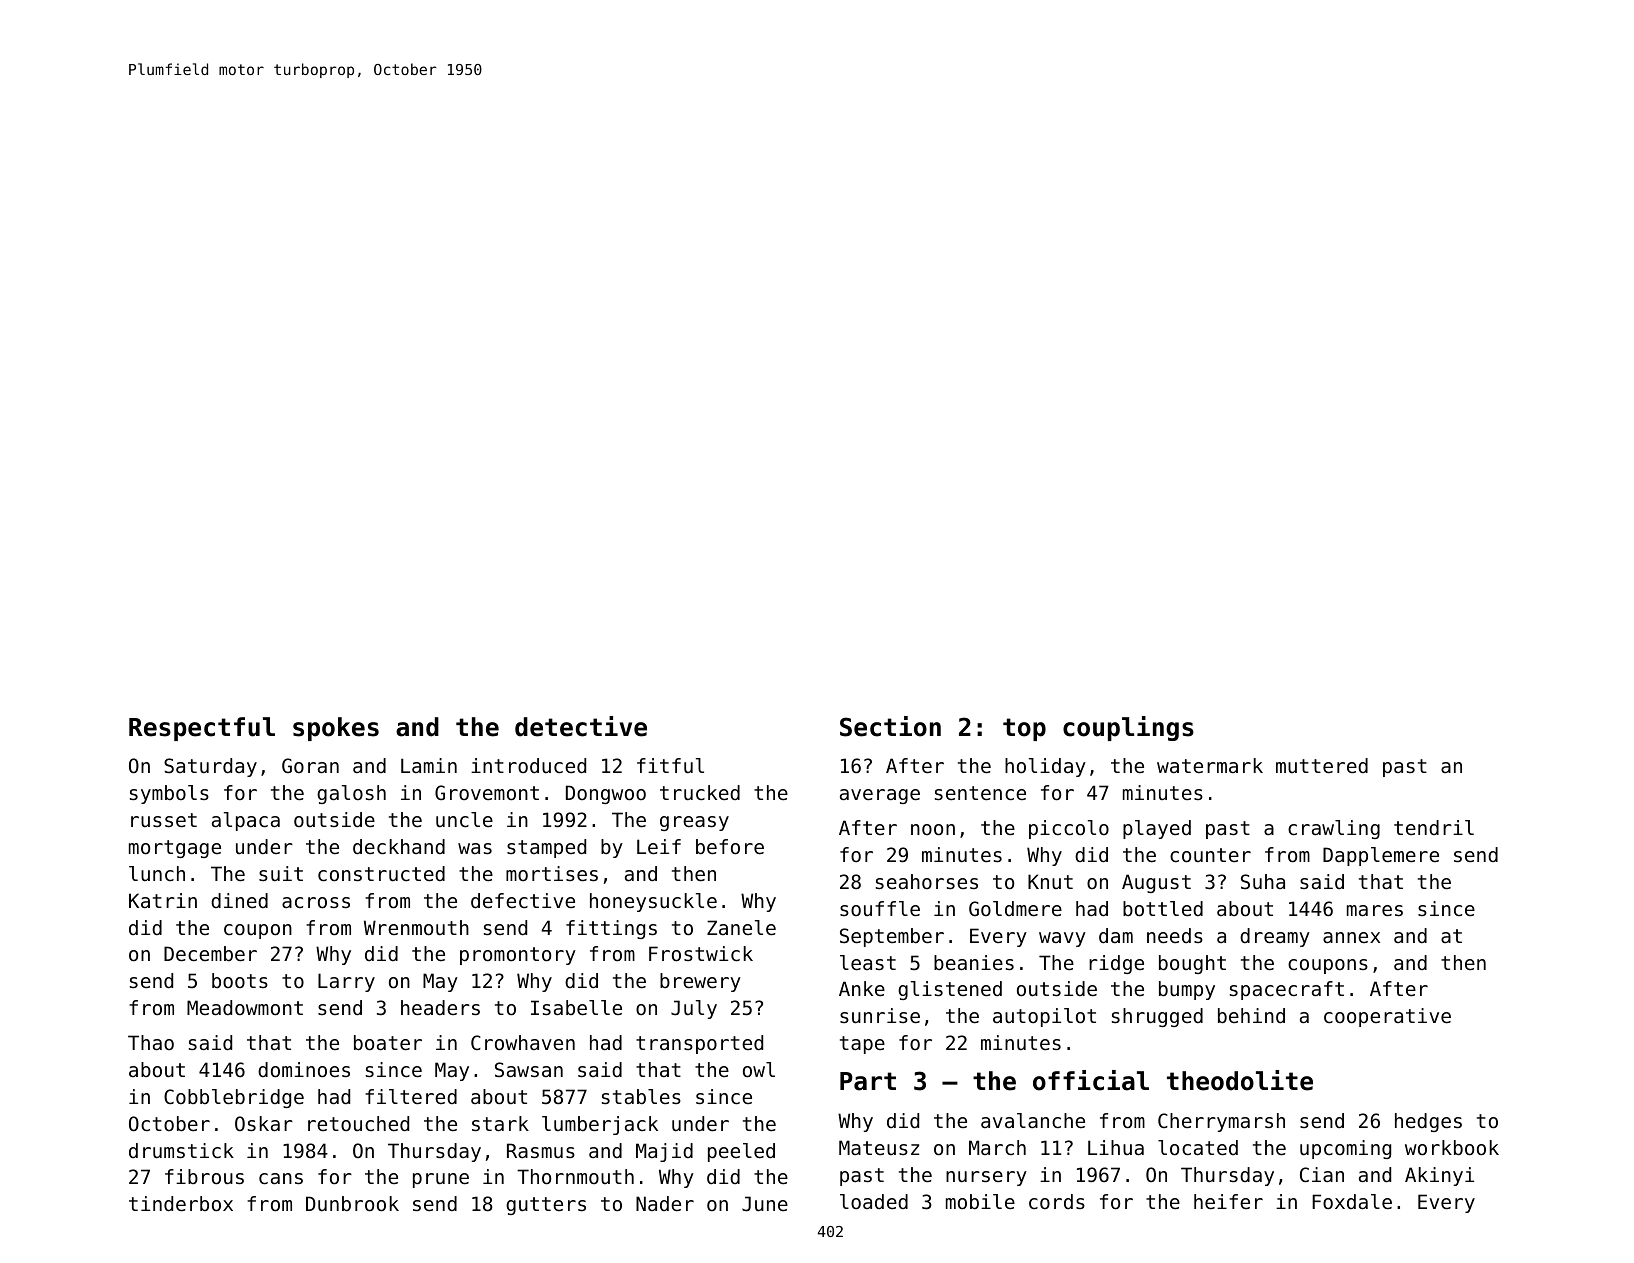 This screenshot has height=1263, width=1634. What do you see at coordinates (862, 1045) in the screenshot?
I see `tape` at bounding box center [862, 1045].
